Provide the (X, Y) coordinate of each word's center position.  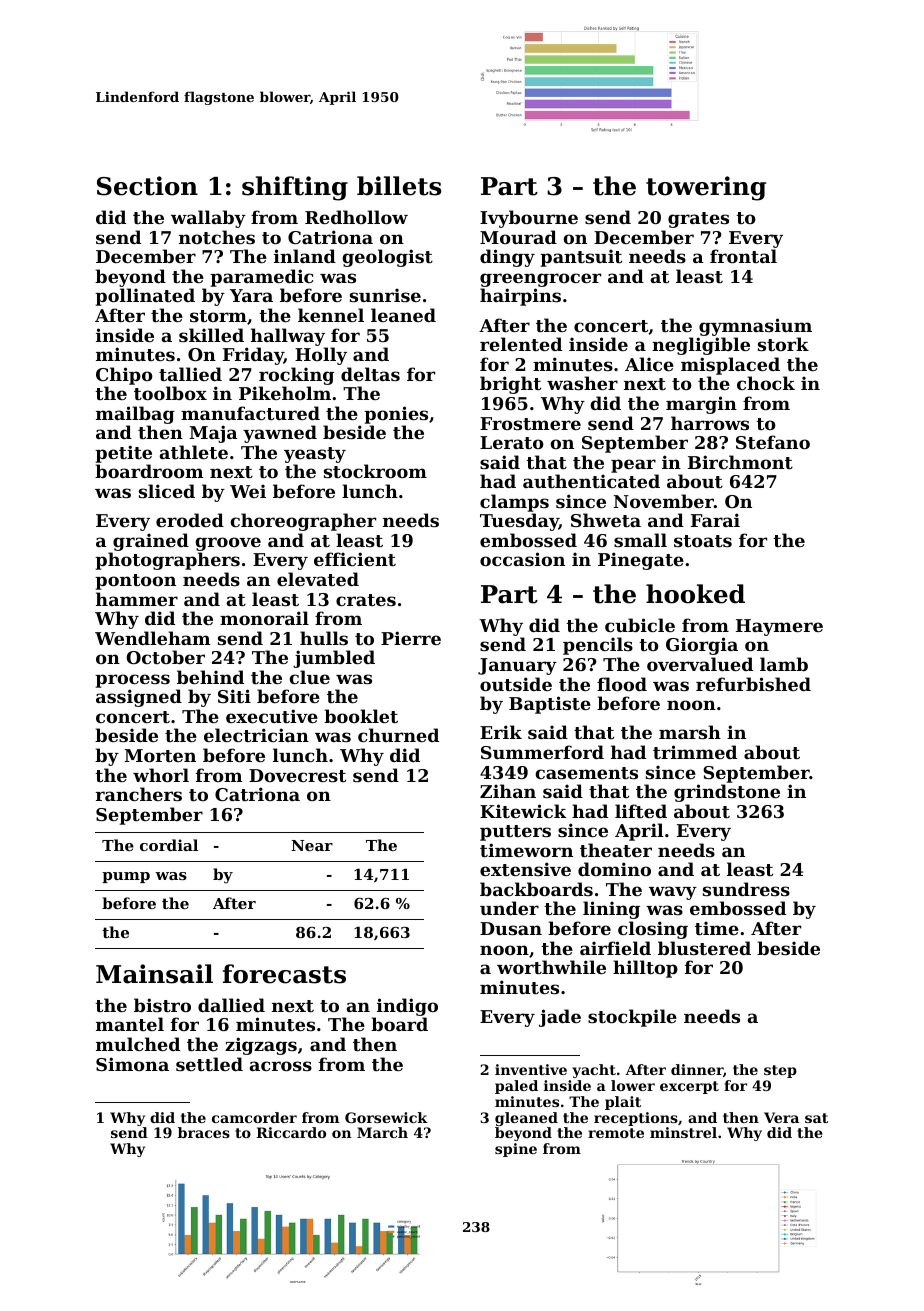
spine (516, 1150)
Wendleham (153, 638)
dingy (507, 258)
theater (616, 850)
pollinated (145, 297)
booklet (361, 716)
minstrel (683, 1132)
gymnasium (755, 327)
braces (204, 1132)
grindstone (727, 793)
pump (126, 877)
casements (586, 773)
